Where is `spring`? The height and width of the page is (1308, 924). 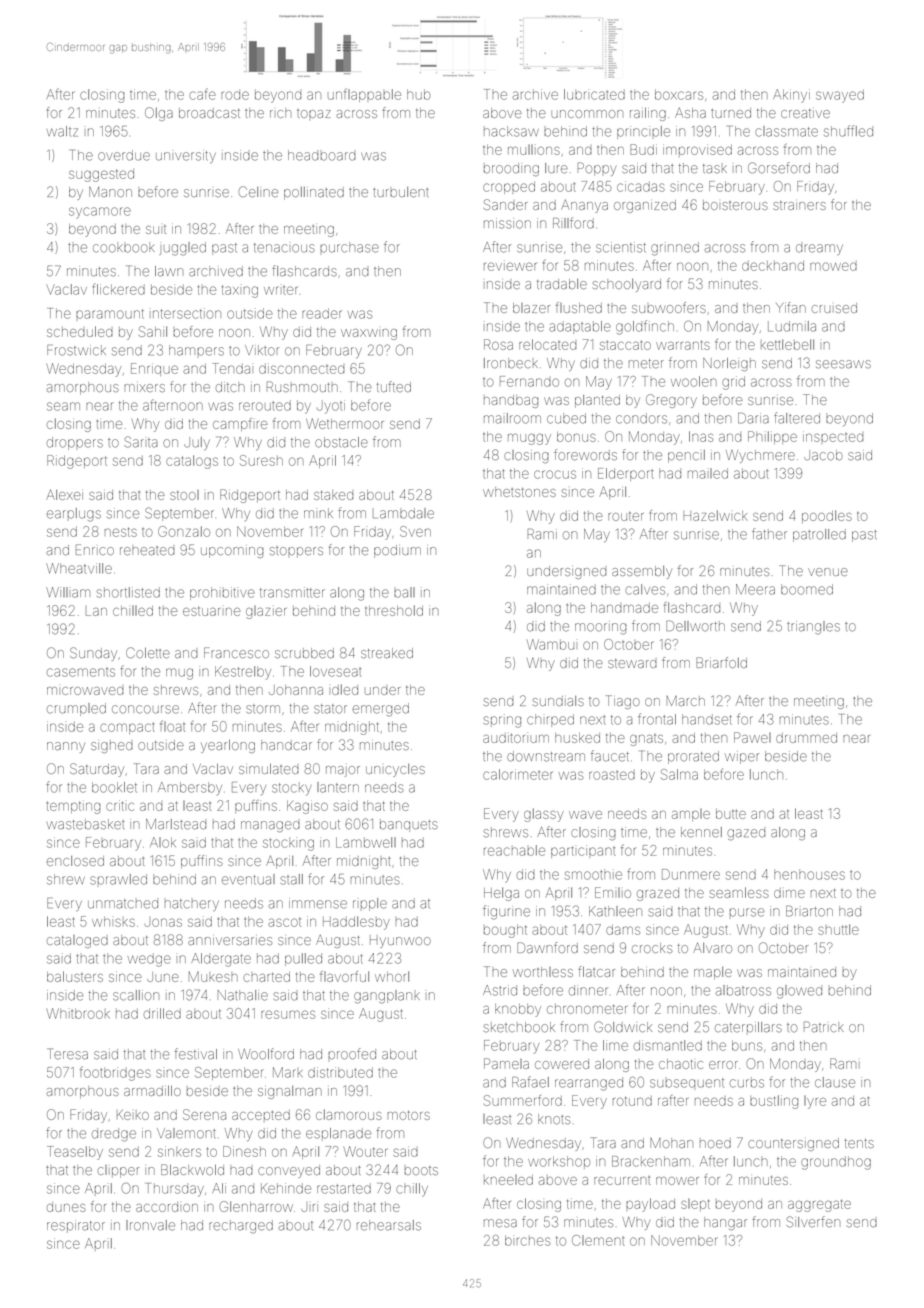
spring is located at coordinates (502, 721).
